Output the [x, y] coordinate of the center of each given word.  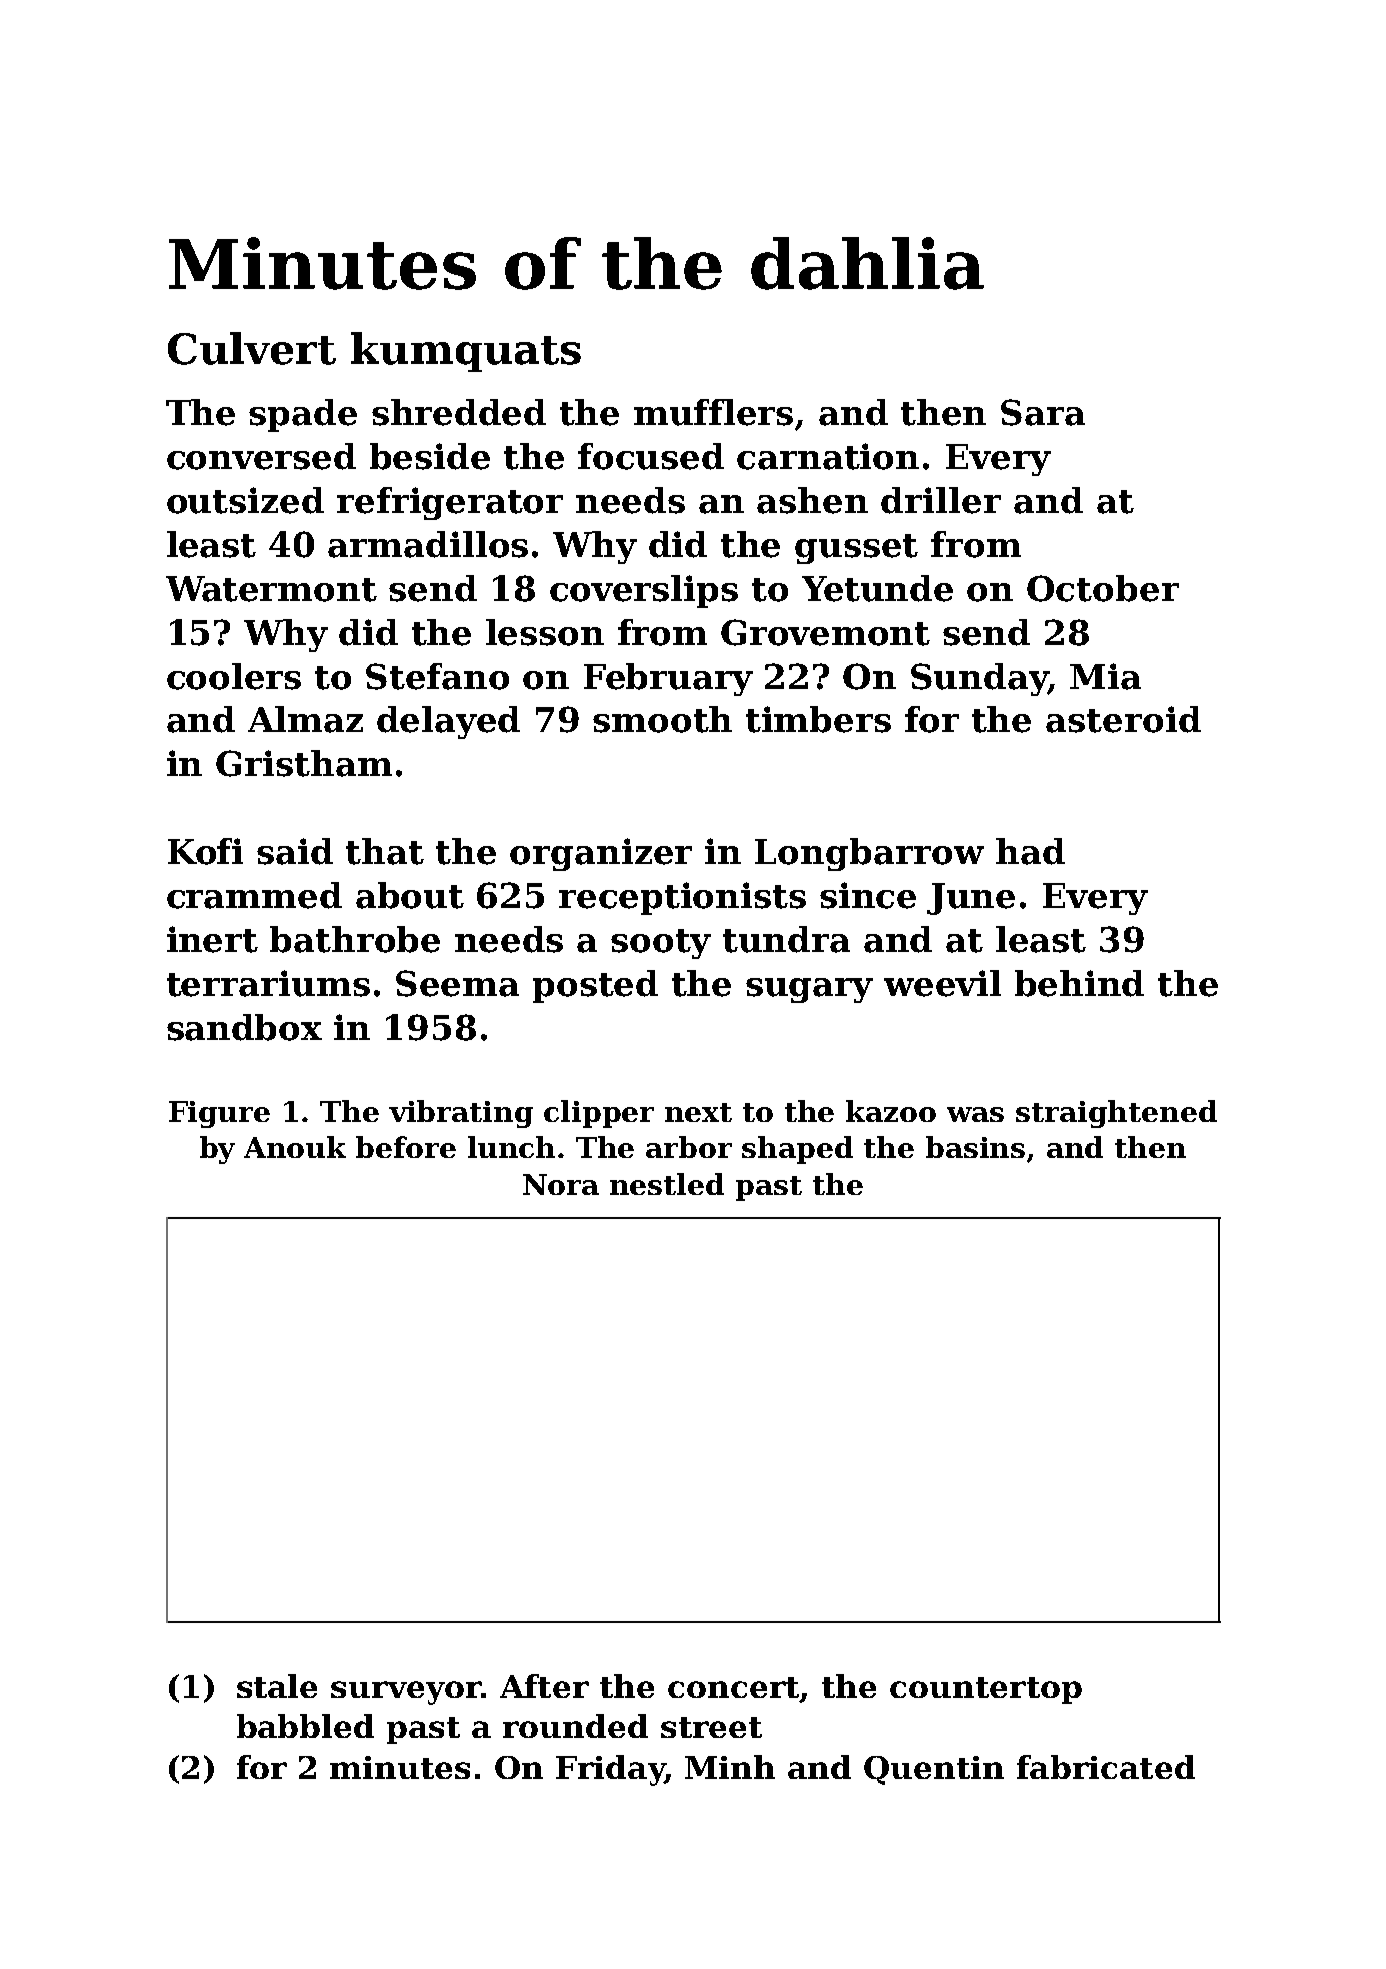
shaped [797, 1150]
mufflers [713, 412]
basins [975, 1147]
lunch [511, 1147]
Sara [1043, 412]
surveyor [406, 1693]
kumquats [466, 352]
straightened [1116, 1114]
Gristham [304, 763]
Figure [219, 1114]
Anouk [295, 1147]
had [1030, 851]
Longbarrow [869, 854]
